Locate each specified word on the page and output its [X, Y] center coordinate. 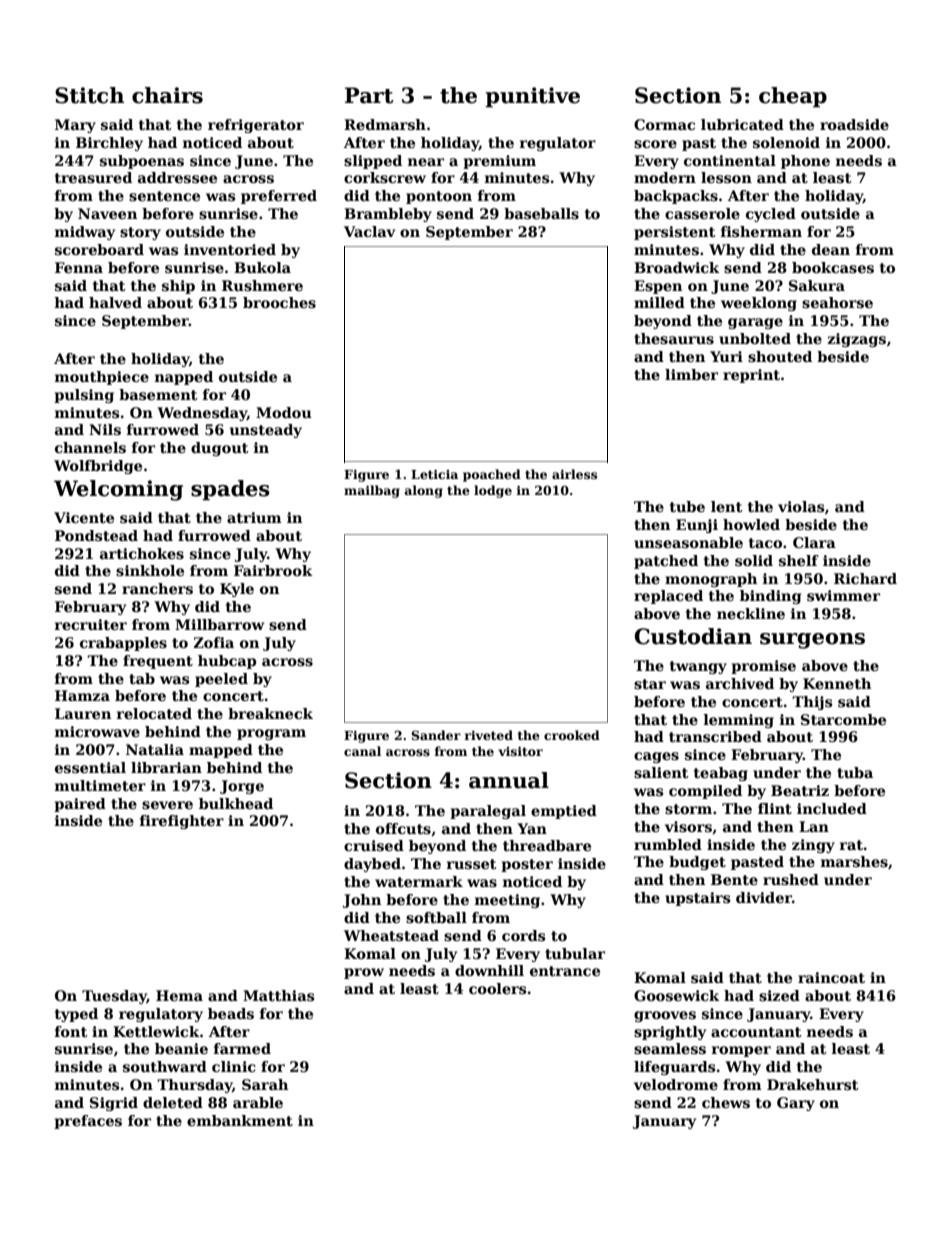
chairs [167, 95]
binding [770, 597]
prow [364, 973]
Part [369, 95]
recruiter [91, 624]
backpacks [676, 197]
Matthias [278, 995]
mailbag [372, 491]
